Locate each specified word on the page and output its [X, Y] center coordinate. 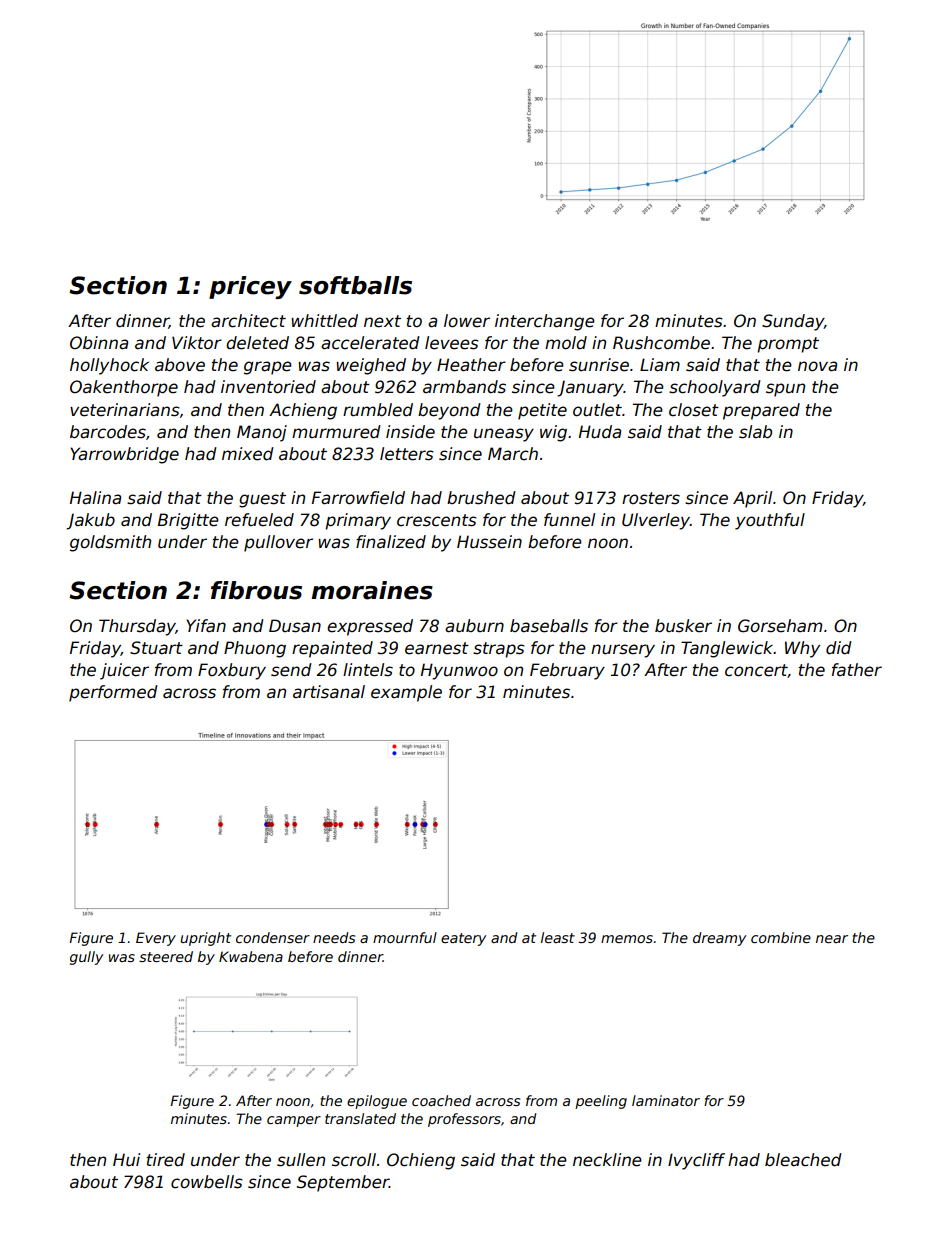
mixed [248, 454]
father [857, 670]
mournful [405, 937]
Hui [126, 1160]
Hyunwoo [459, 671]
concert [756, 671]
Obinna [99, 343]
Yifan [206, 625]
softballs [355, 285]
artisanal [329, 692]
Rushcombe [661, 343]
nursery [623, 651]
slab [755, 432]
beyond [449, 411]
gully [86, 958]
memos [627, 939]
